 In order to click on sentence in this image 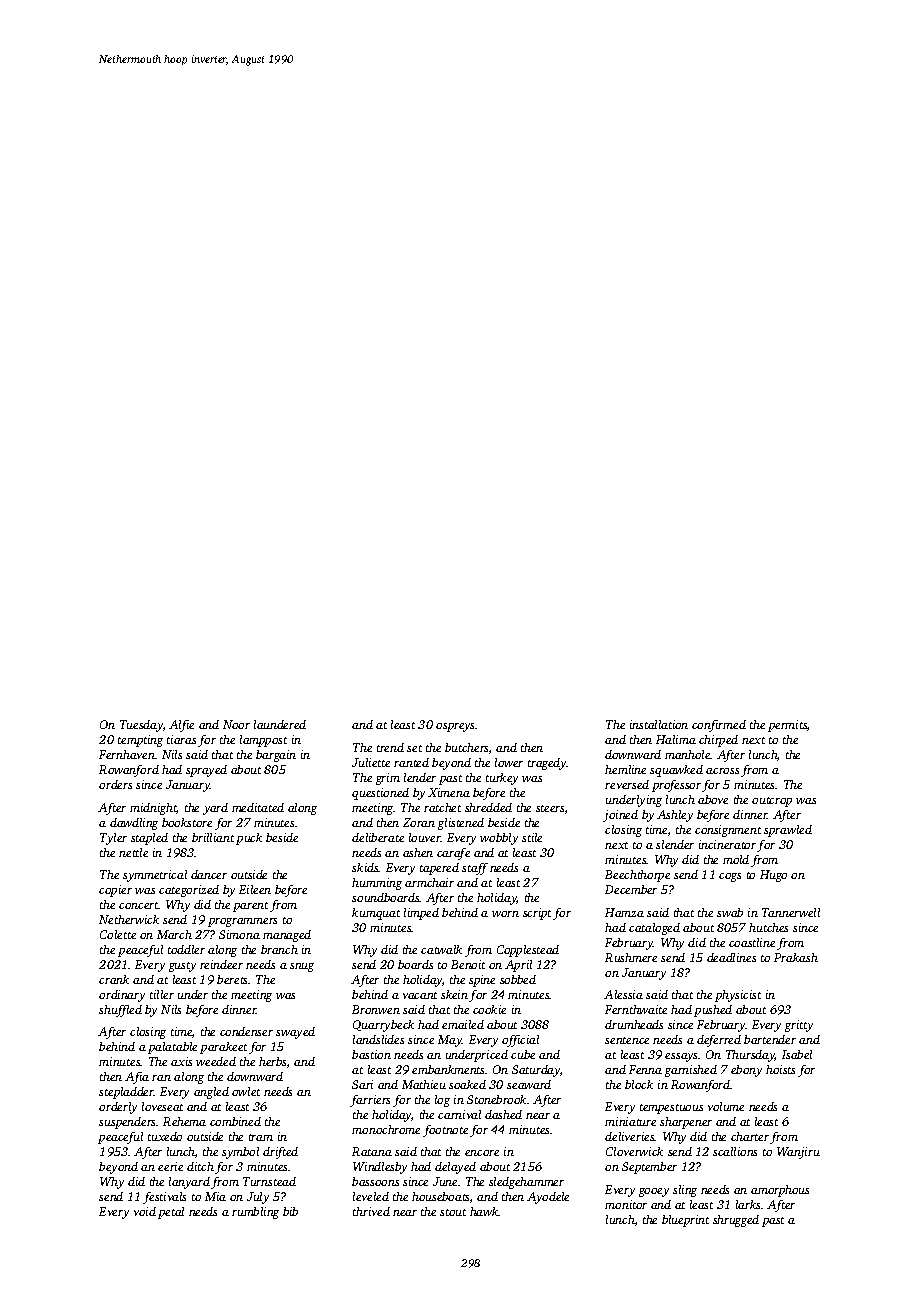, I will do `click(627, 1040)`.
